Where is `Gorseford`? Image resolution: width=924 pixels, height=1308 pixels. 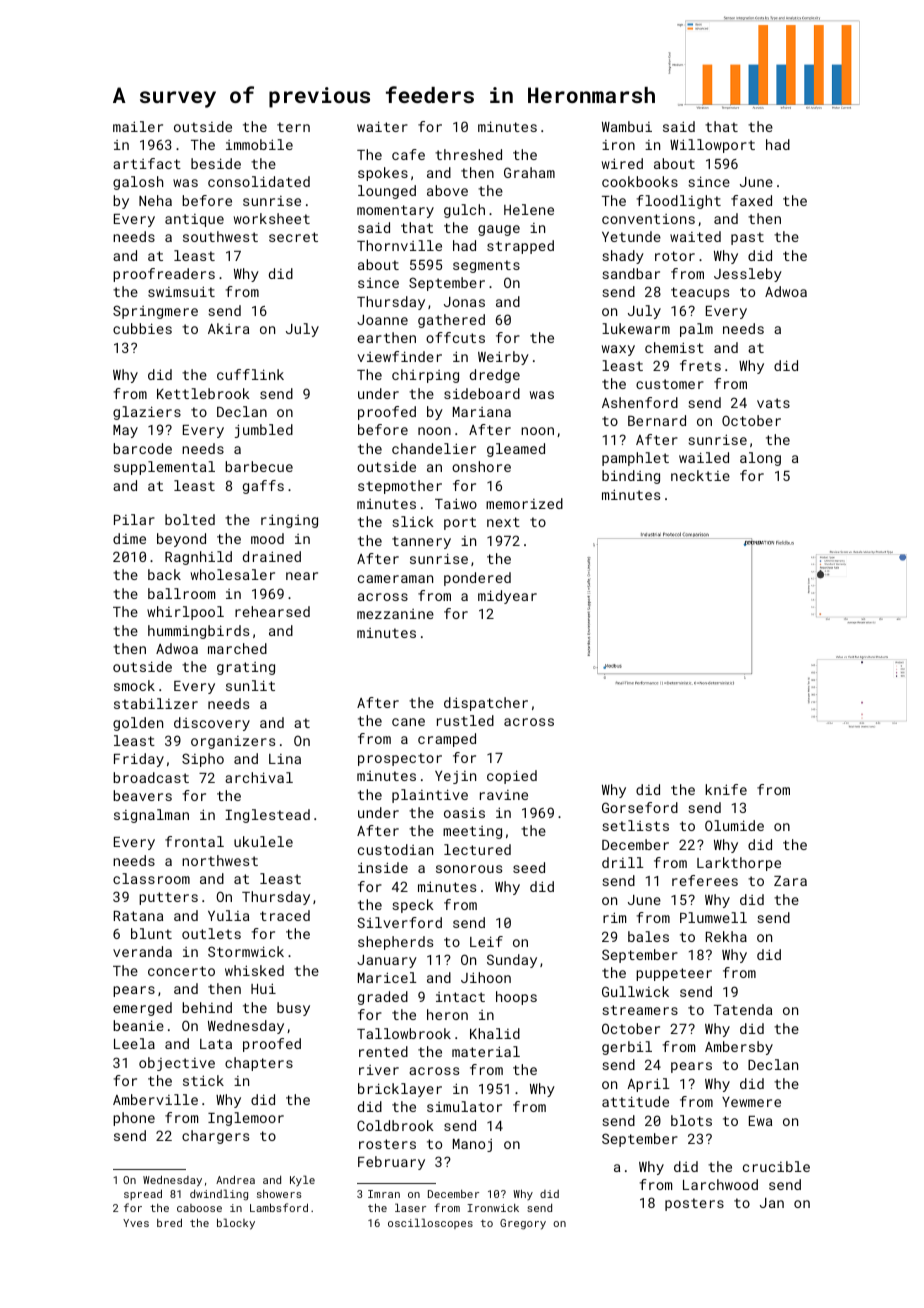
Gorseford is located at coordinates (640, 807).
